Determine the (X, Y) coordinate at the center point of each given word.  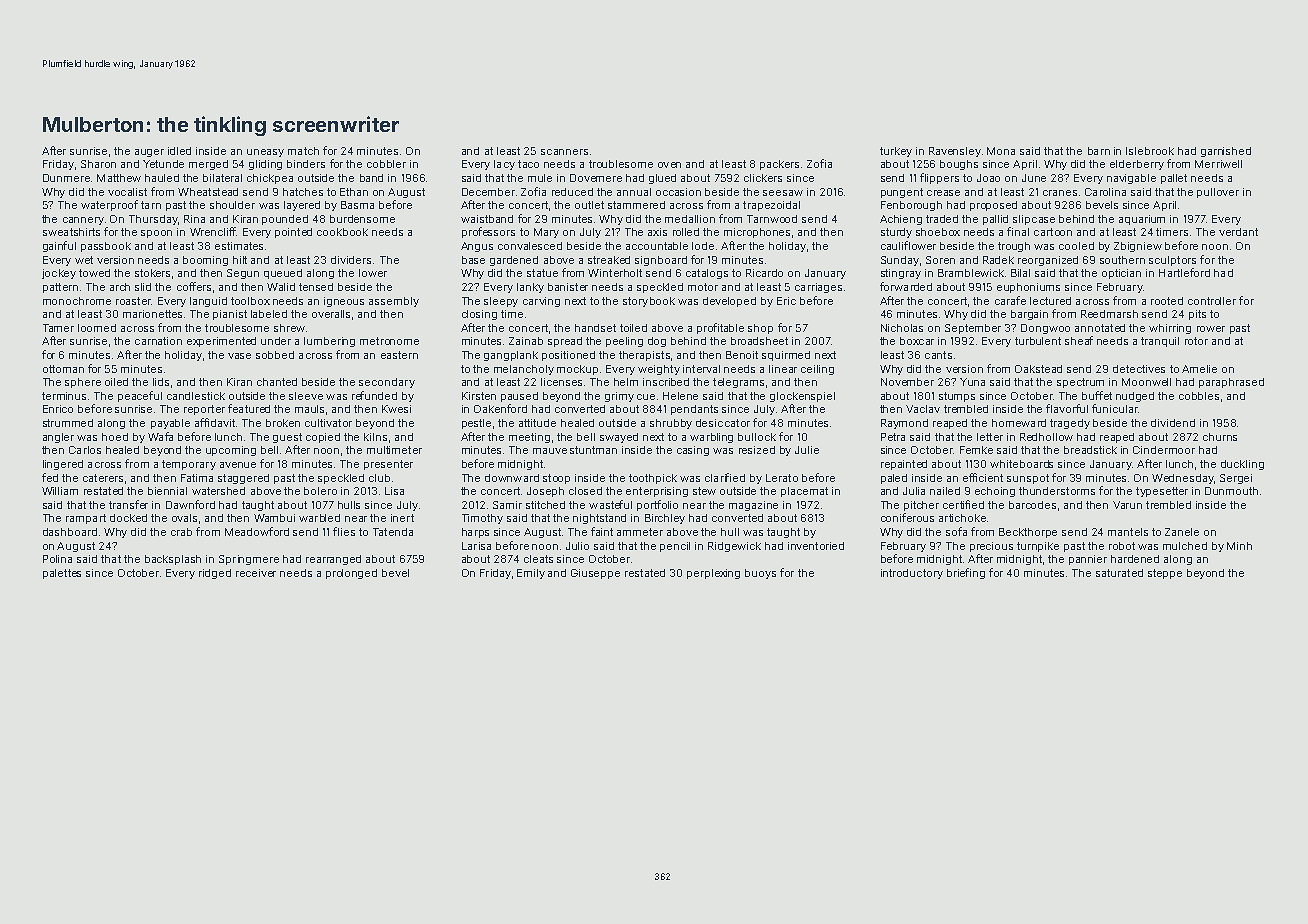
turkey (896, 152)
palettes (62, 574)
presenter (388, 465)
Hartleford (1184, 272)
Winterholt (615, 273)
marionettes (152, 314)
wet (84, 260)
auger (149, 153)
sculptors (1172, 261)
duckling (1242, 465)
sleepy (501, 302)
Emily (531, 574)
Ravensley (955, 152)
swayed (619, 438)
